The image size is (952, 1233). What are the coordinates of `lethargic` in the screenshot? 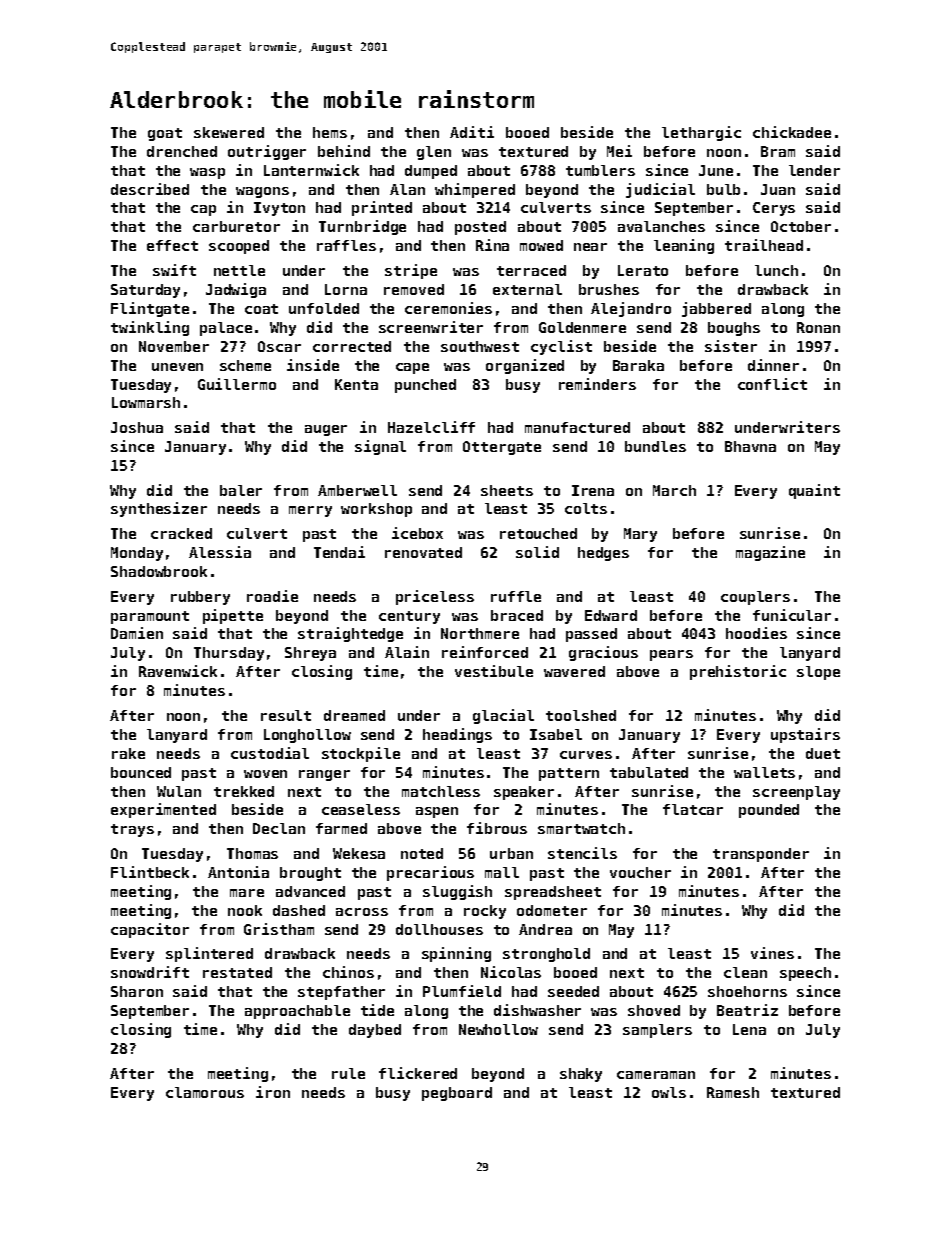 It's located at (701, 133).
